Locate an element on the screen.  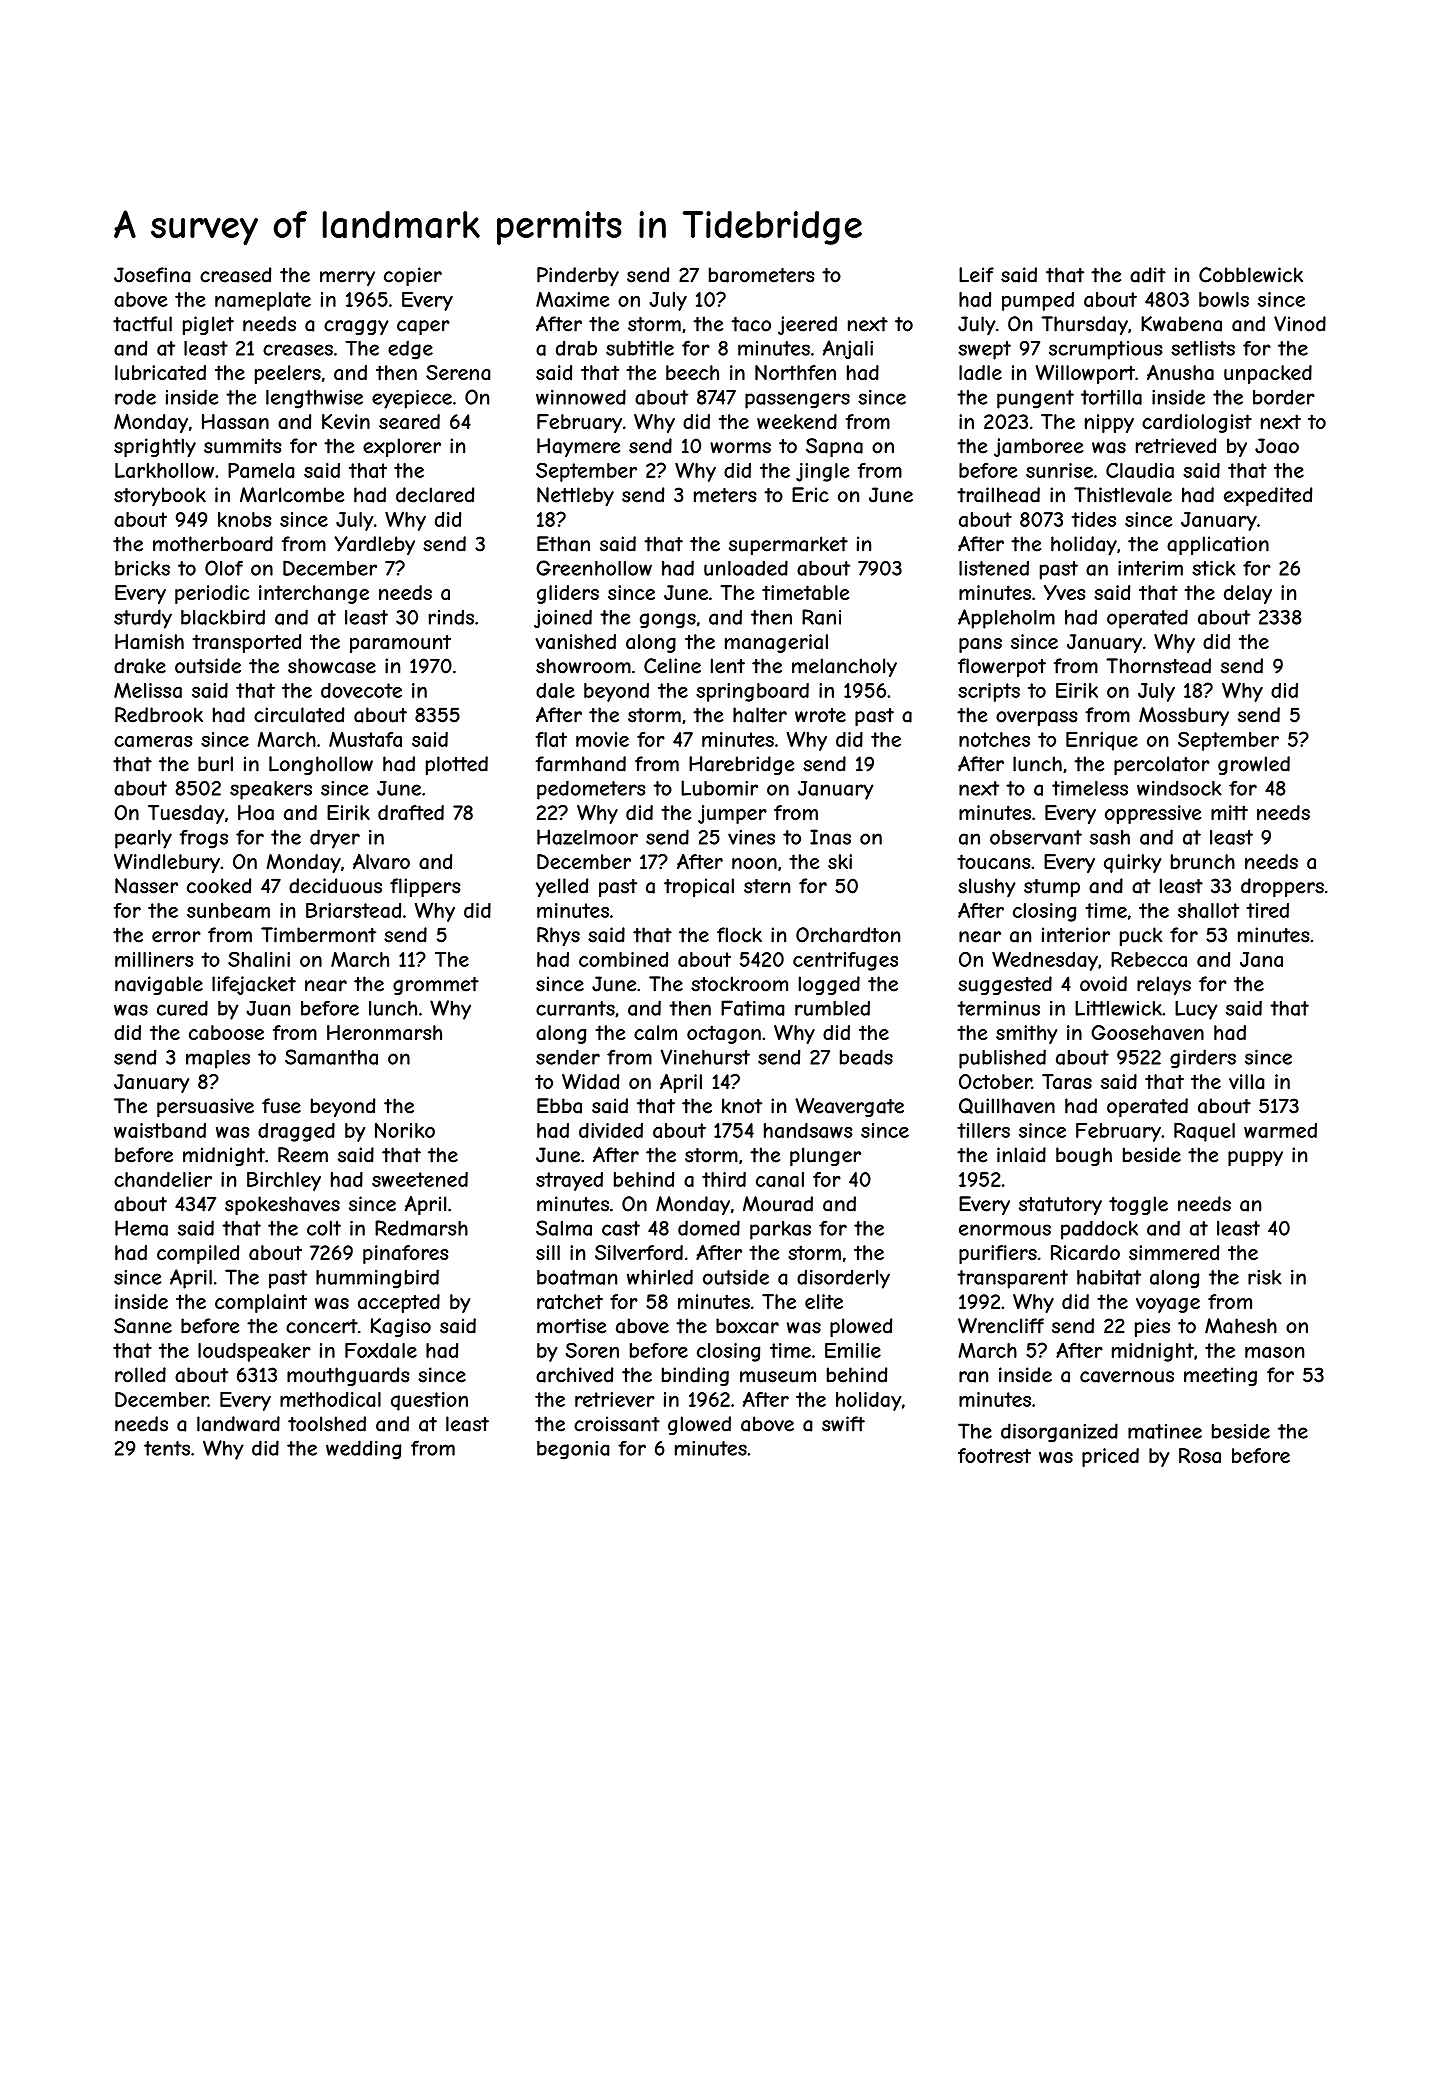
puppy is located at coordinates (1255, 1158).
